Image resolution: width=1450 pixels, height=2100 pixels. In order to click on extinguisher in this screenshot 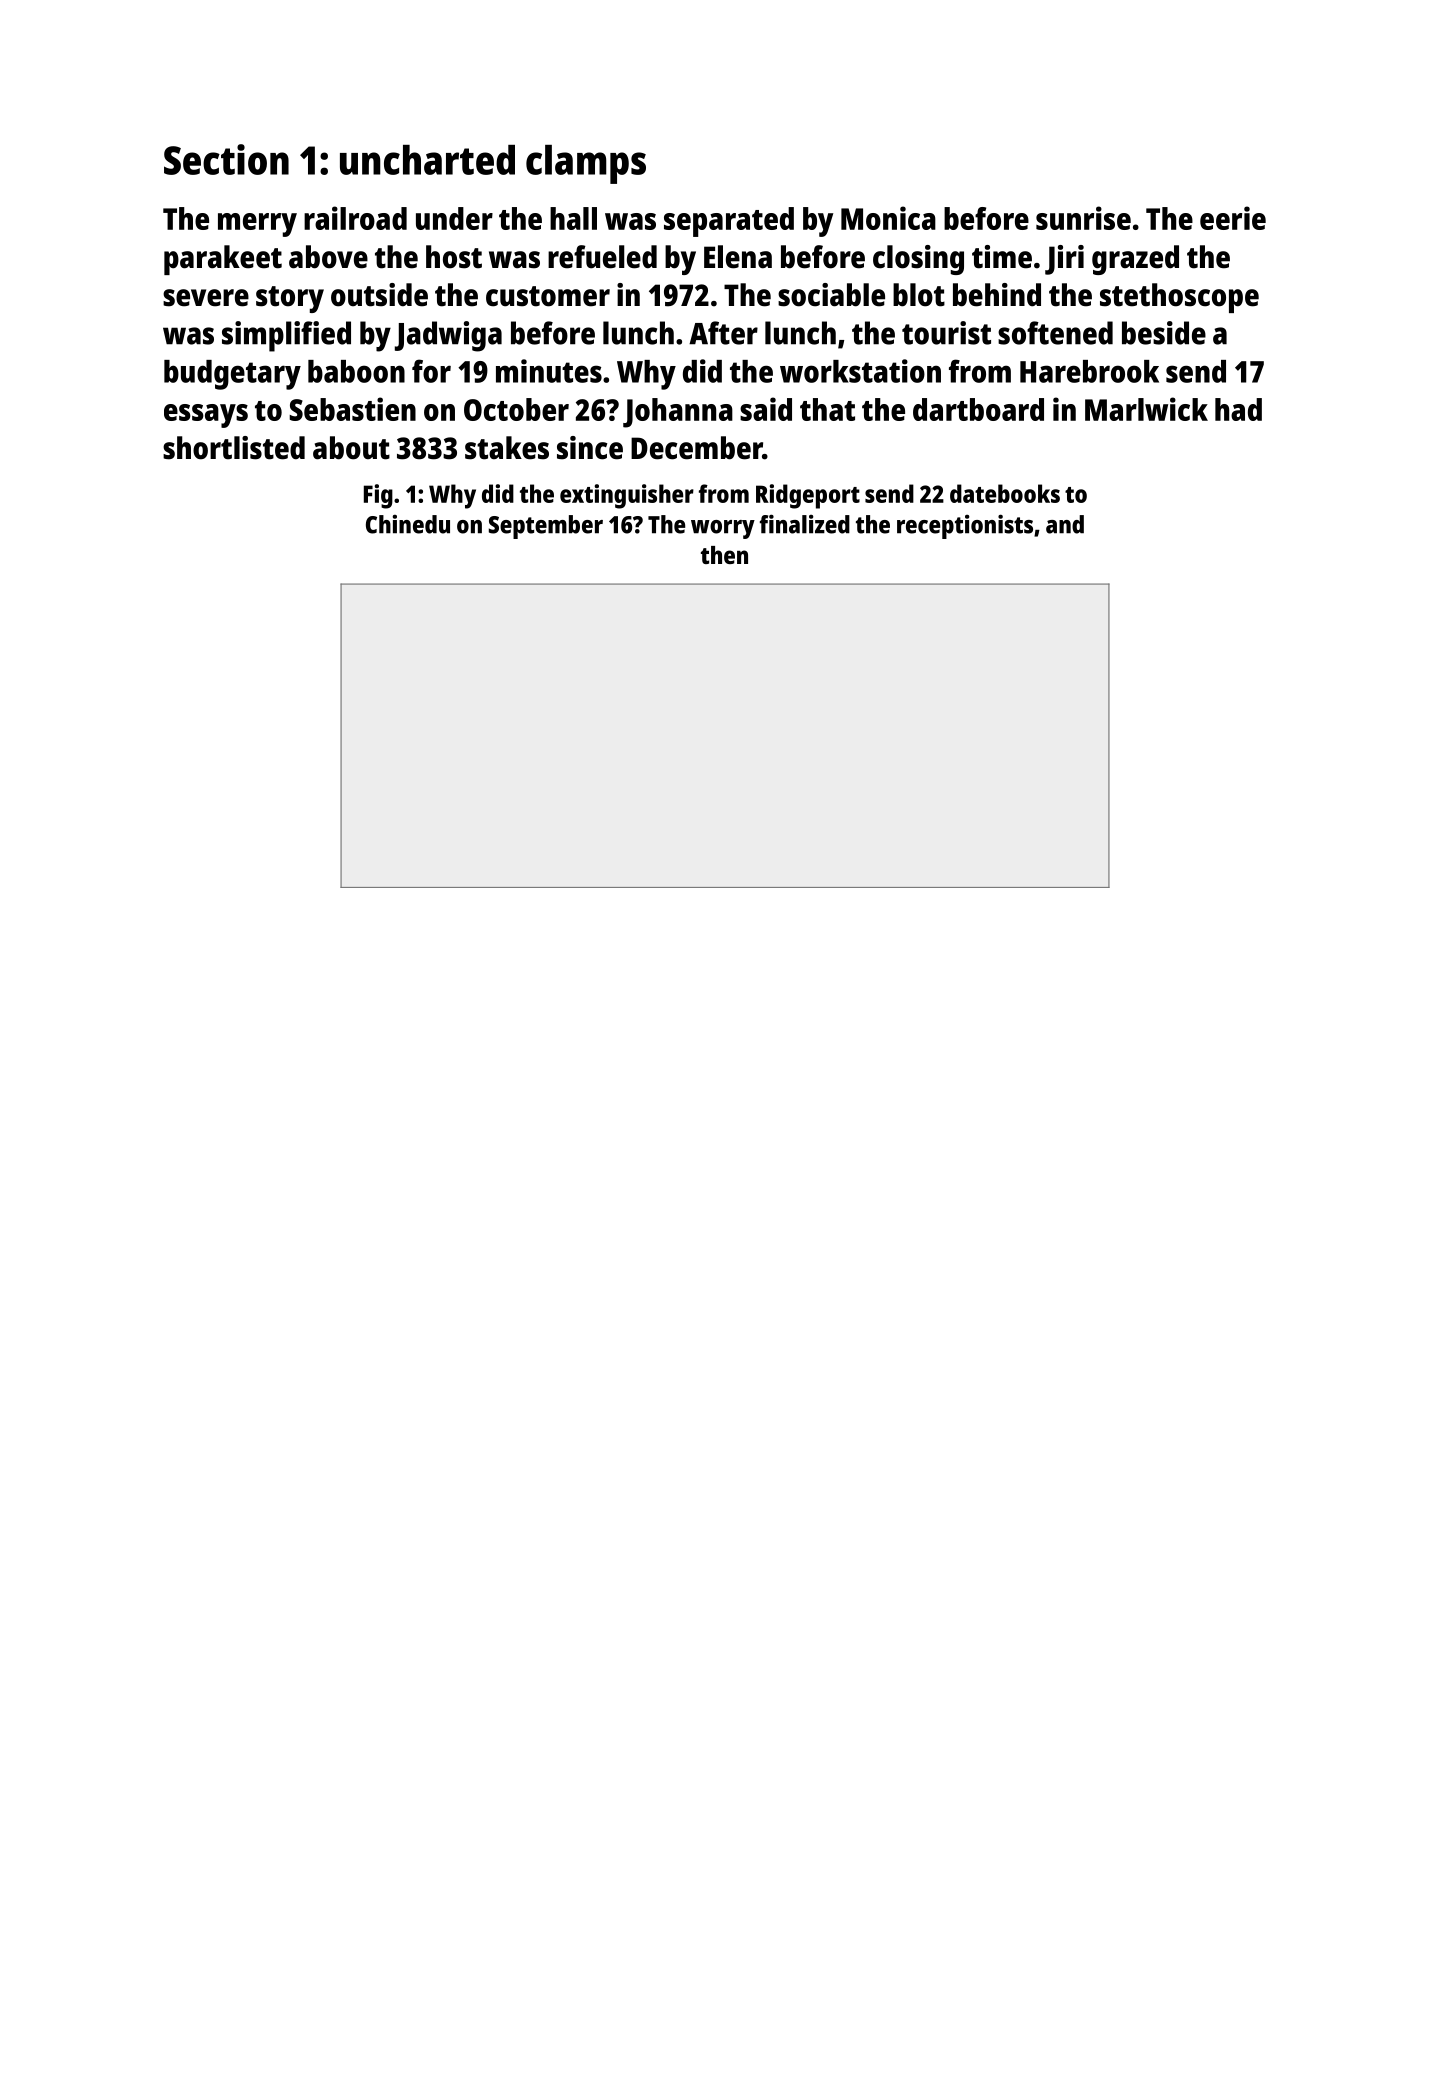, I will do `click(627, 496)`.
